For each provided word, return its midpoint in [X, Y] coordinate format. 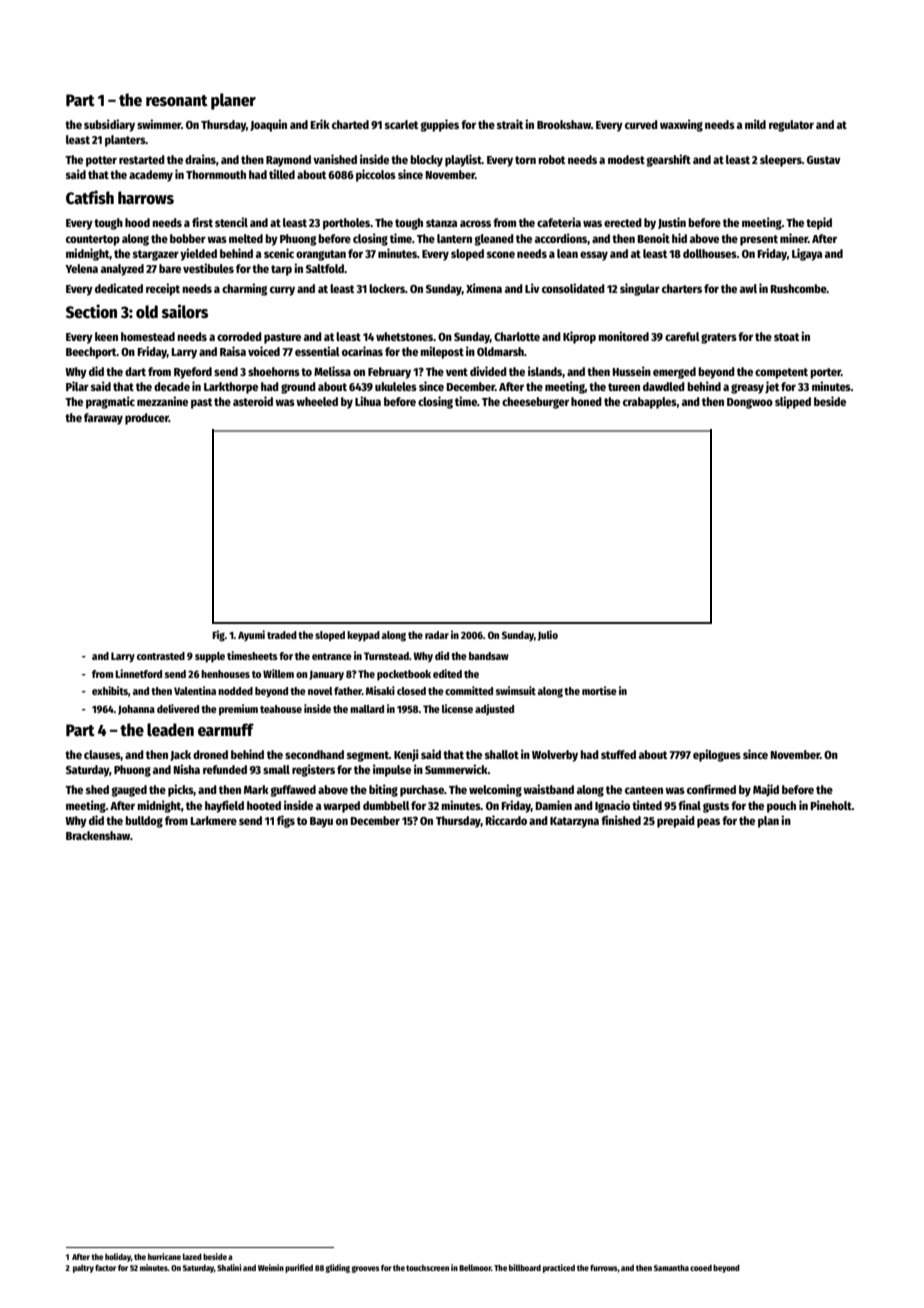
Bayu [321, 822]
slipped [793, 402]
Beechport [91, 353]
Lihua [368, 401]
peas [708, 823]
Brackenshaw [98, 835]
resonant [177, 101]
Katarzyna [574, 822]
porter [825, 373]
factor [105, 1267]
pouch [781, 807]
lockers [387, 288]
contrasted [161, 656]
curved [641, 124]
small [276, 769]
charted [350, 124]
